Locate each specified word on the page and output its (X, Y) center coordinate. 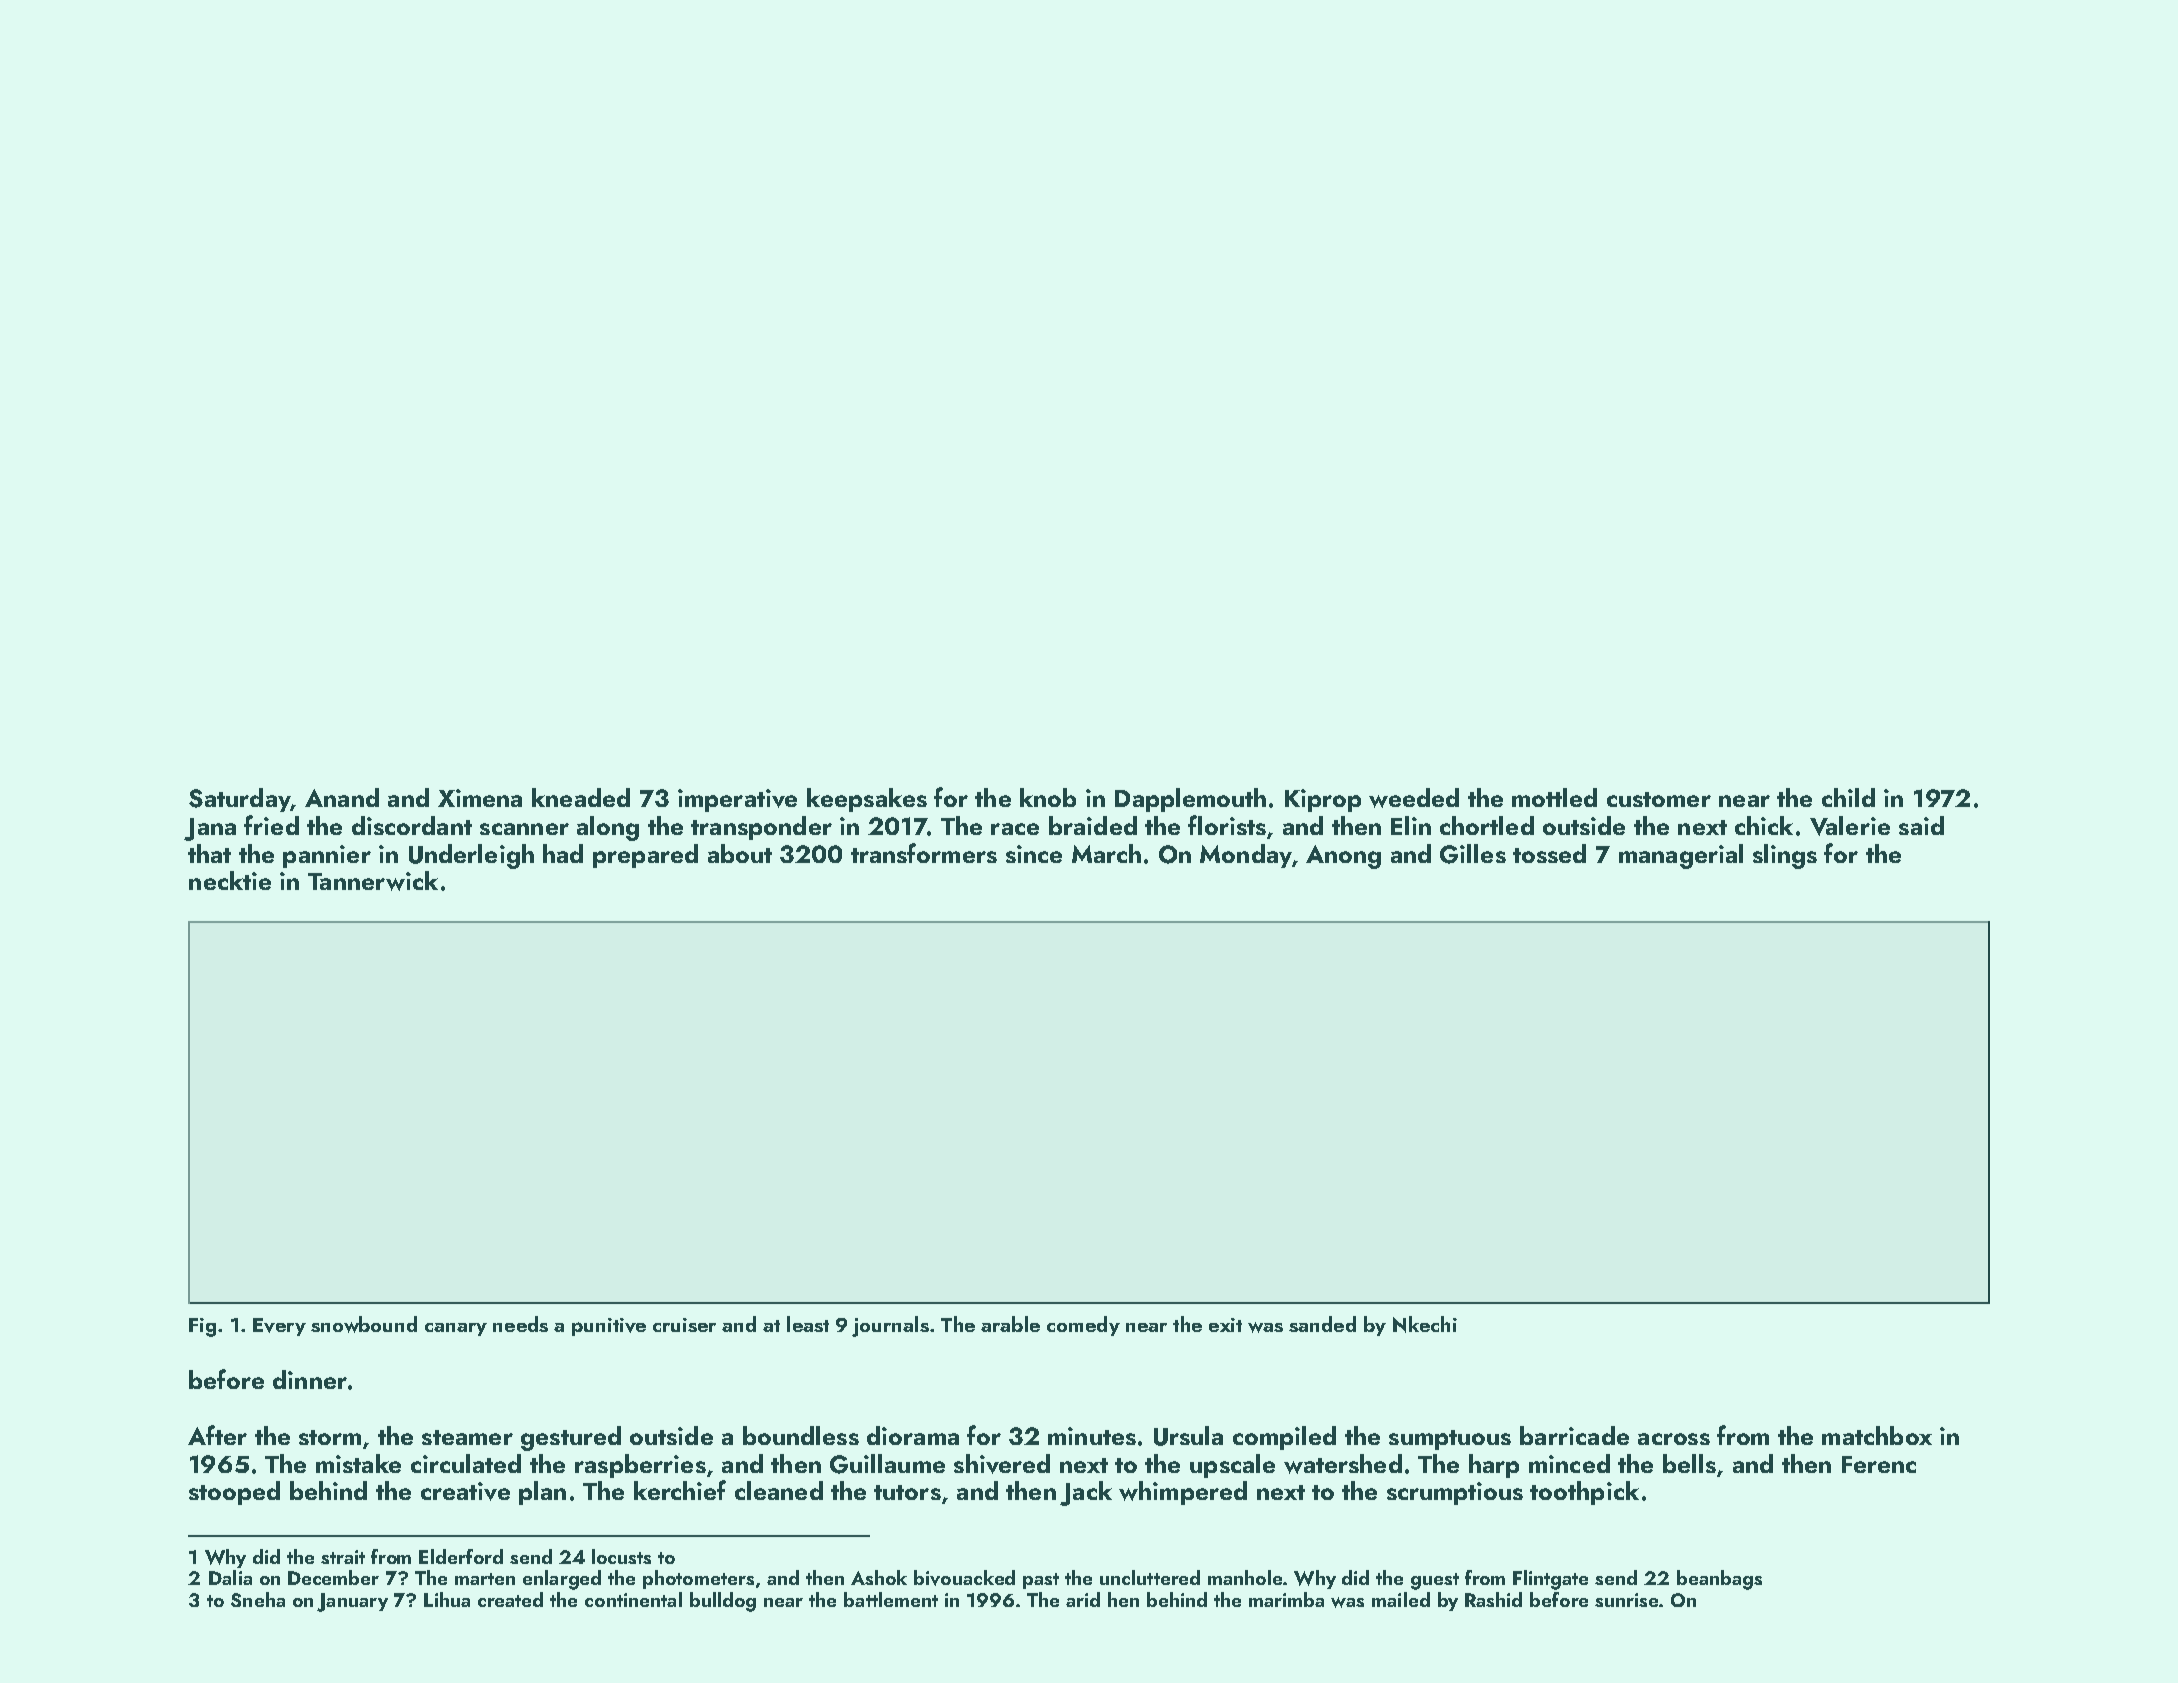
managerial (1681, 856)
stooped (234, 1493)
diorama (913, 1435)
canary (456, 1329)
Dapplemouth (1190, 800)
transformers (924, 853)
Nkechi (1425, 1324)
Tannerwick (373, 881)
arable (1010, 1324)
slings (1785, 856)
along (608, 828)
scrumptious (1455, 1493)
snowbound (364, 1324)
